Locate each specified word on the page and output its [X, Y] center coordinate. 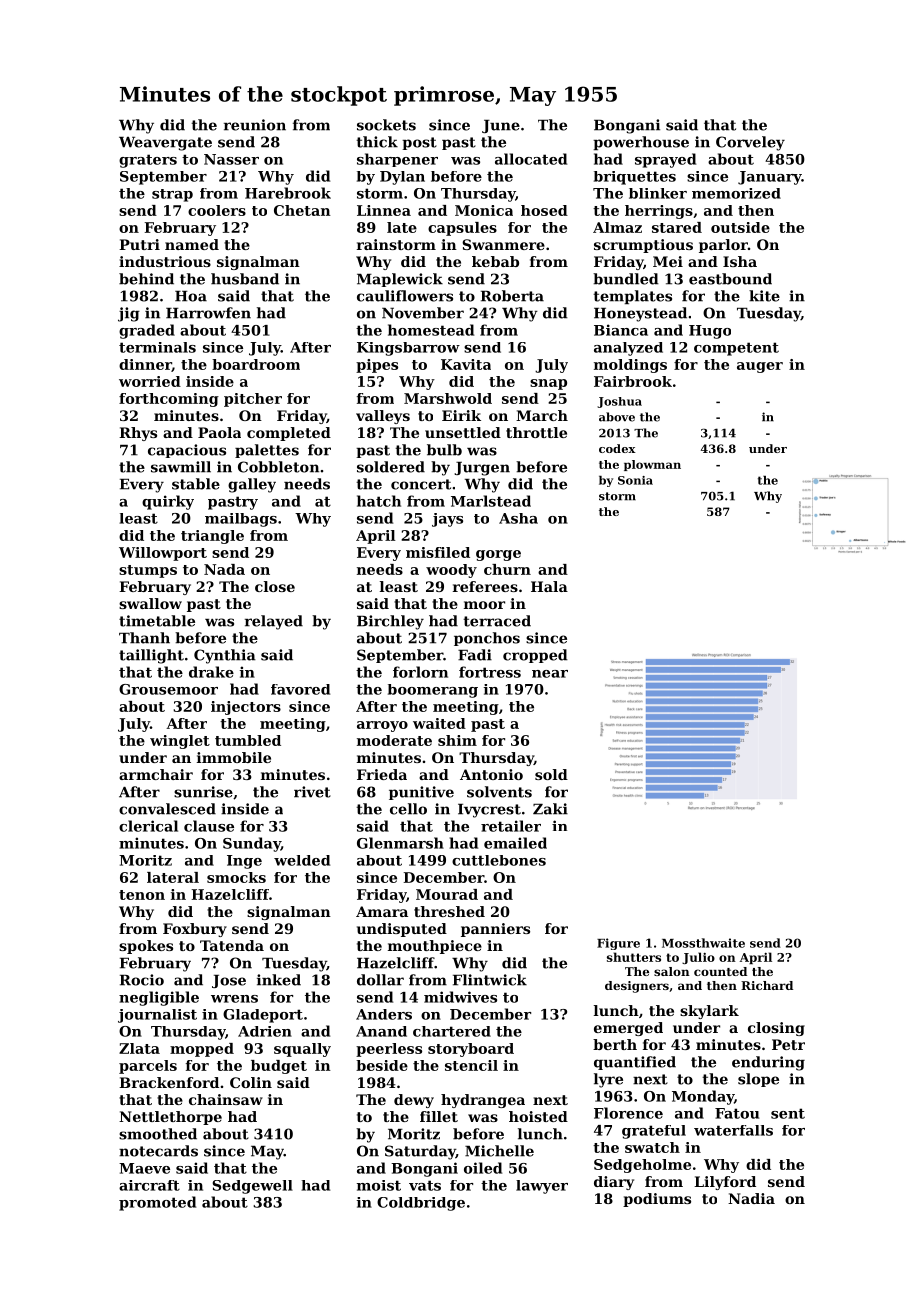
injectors [246, 708]
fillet [439, 1116]
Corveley [750, 143]
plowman [652, 465]
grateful [654, 1132]
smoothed [158, 1134]
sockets [386, 125]
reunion [255, 125]
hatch [379, 501]
